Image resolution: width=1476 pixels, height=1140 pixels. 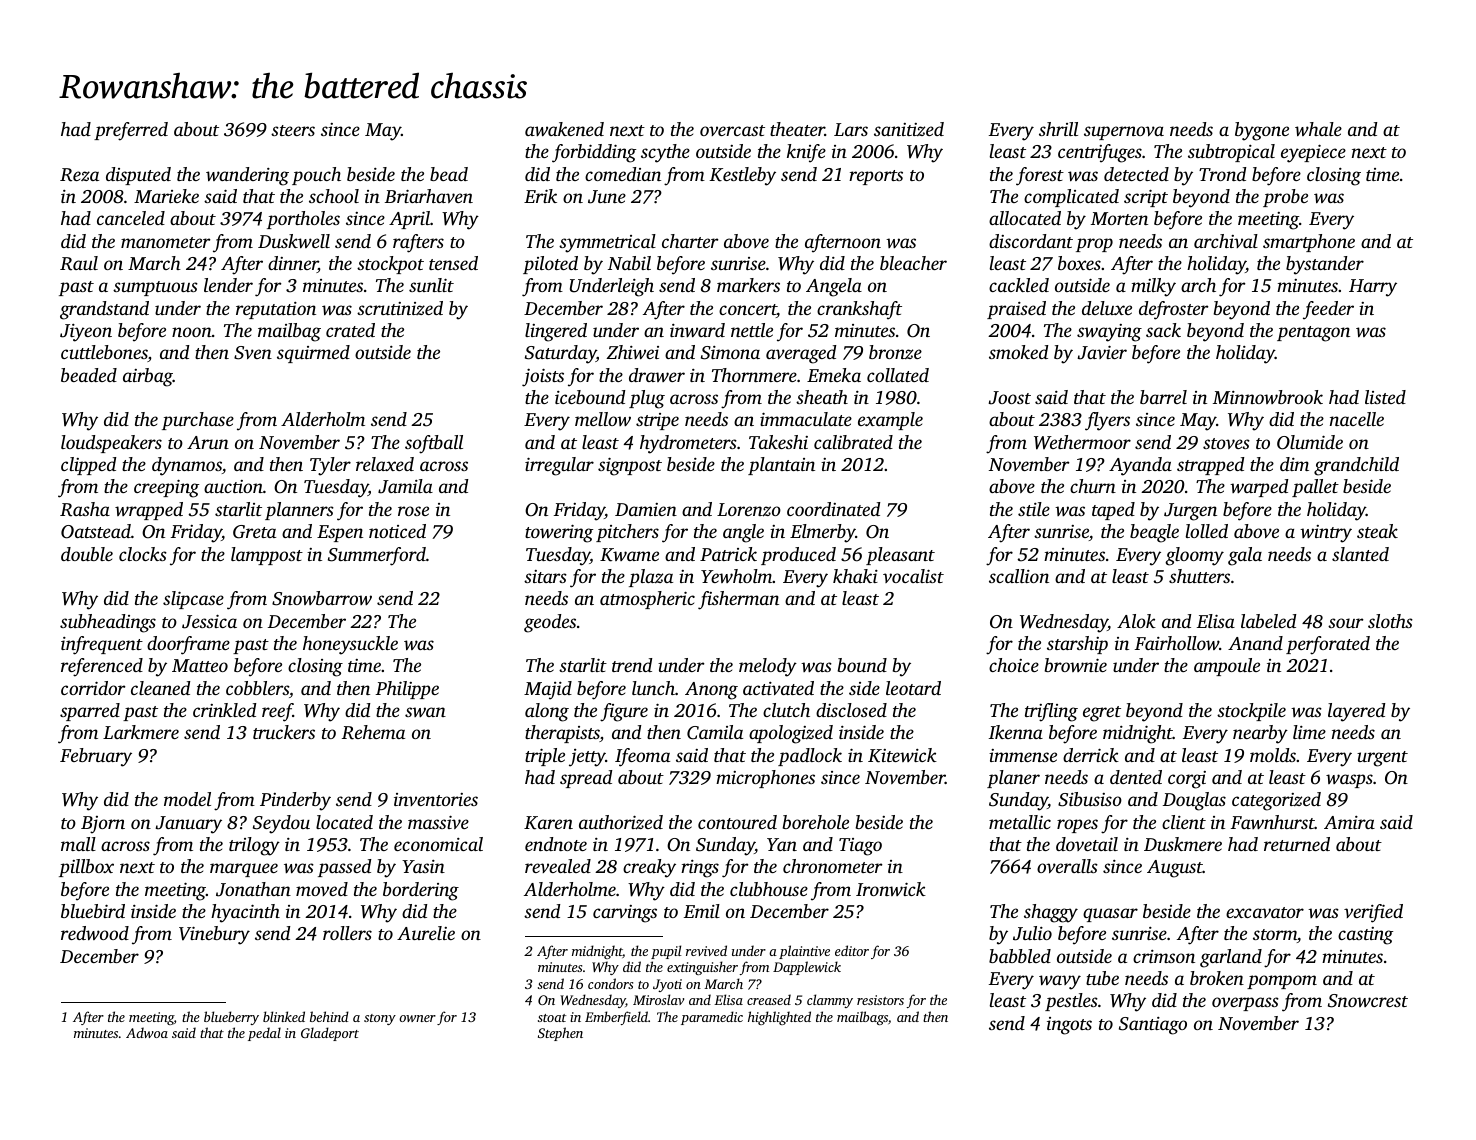 What do you see at coordinates (754, 375) in the image?
I see `Thornmere` at bounding box center [754, 375].
